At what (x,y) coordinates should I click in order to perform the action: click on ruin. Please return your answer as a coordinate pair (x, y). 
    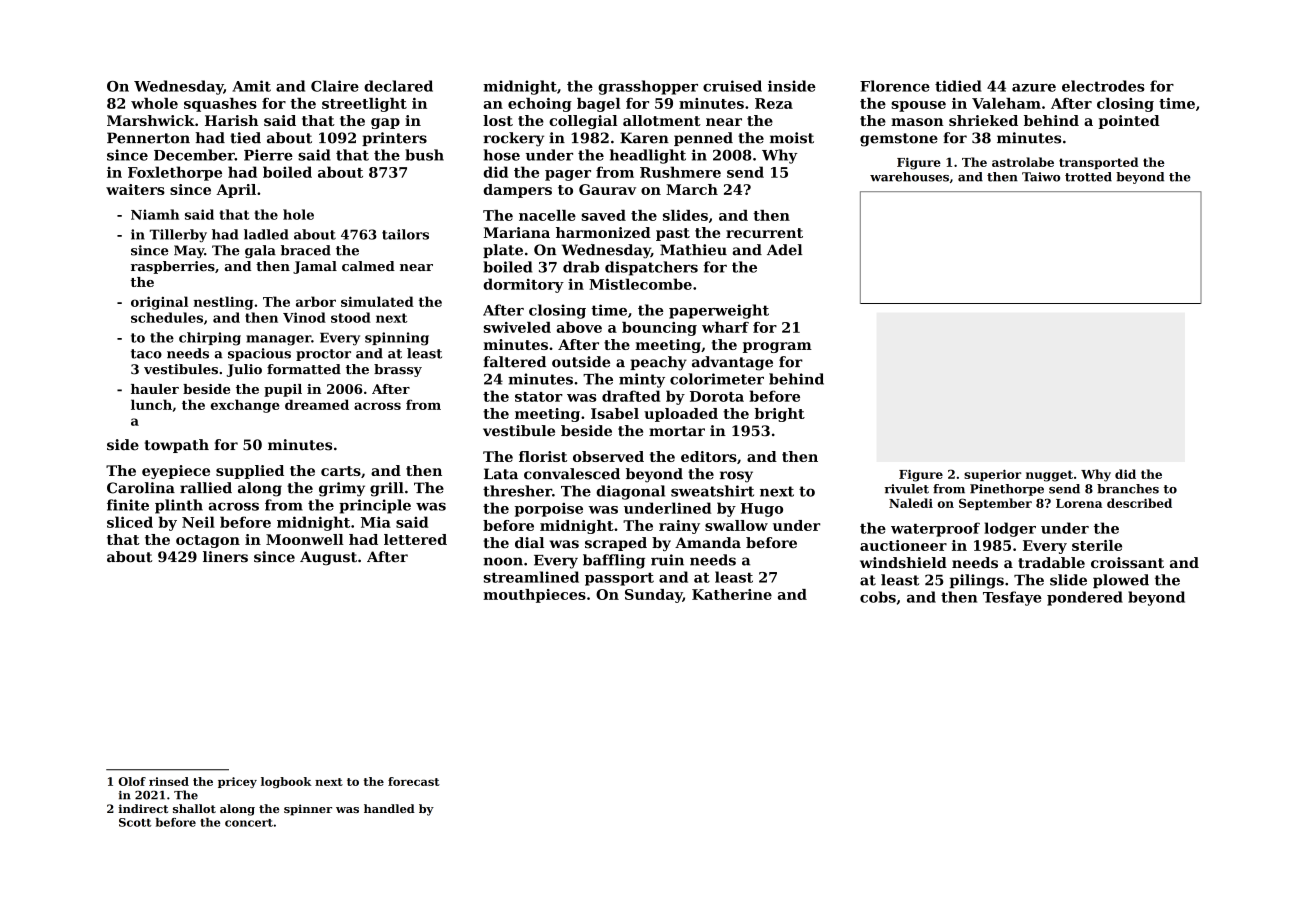
    Looking at the image, I should click on (667, 560).
